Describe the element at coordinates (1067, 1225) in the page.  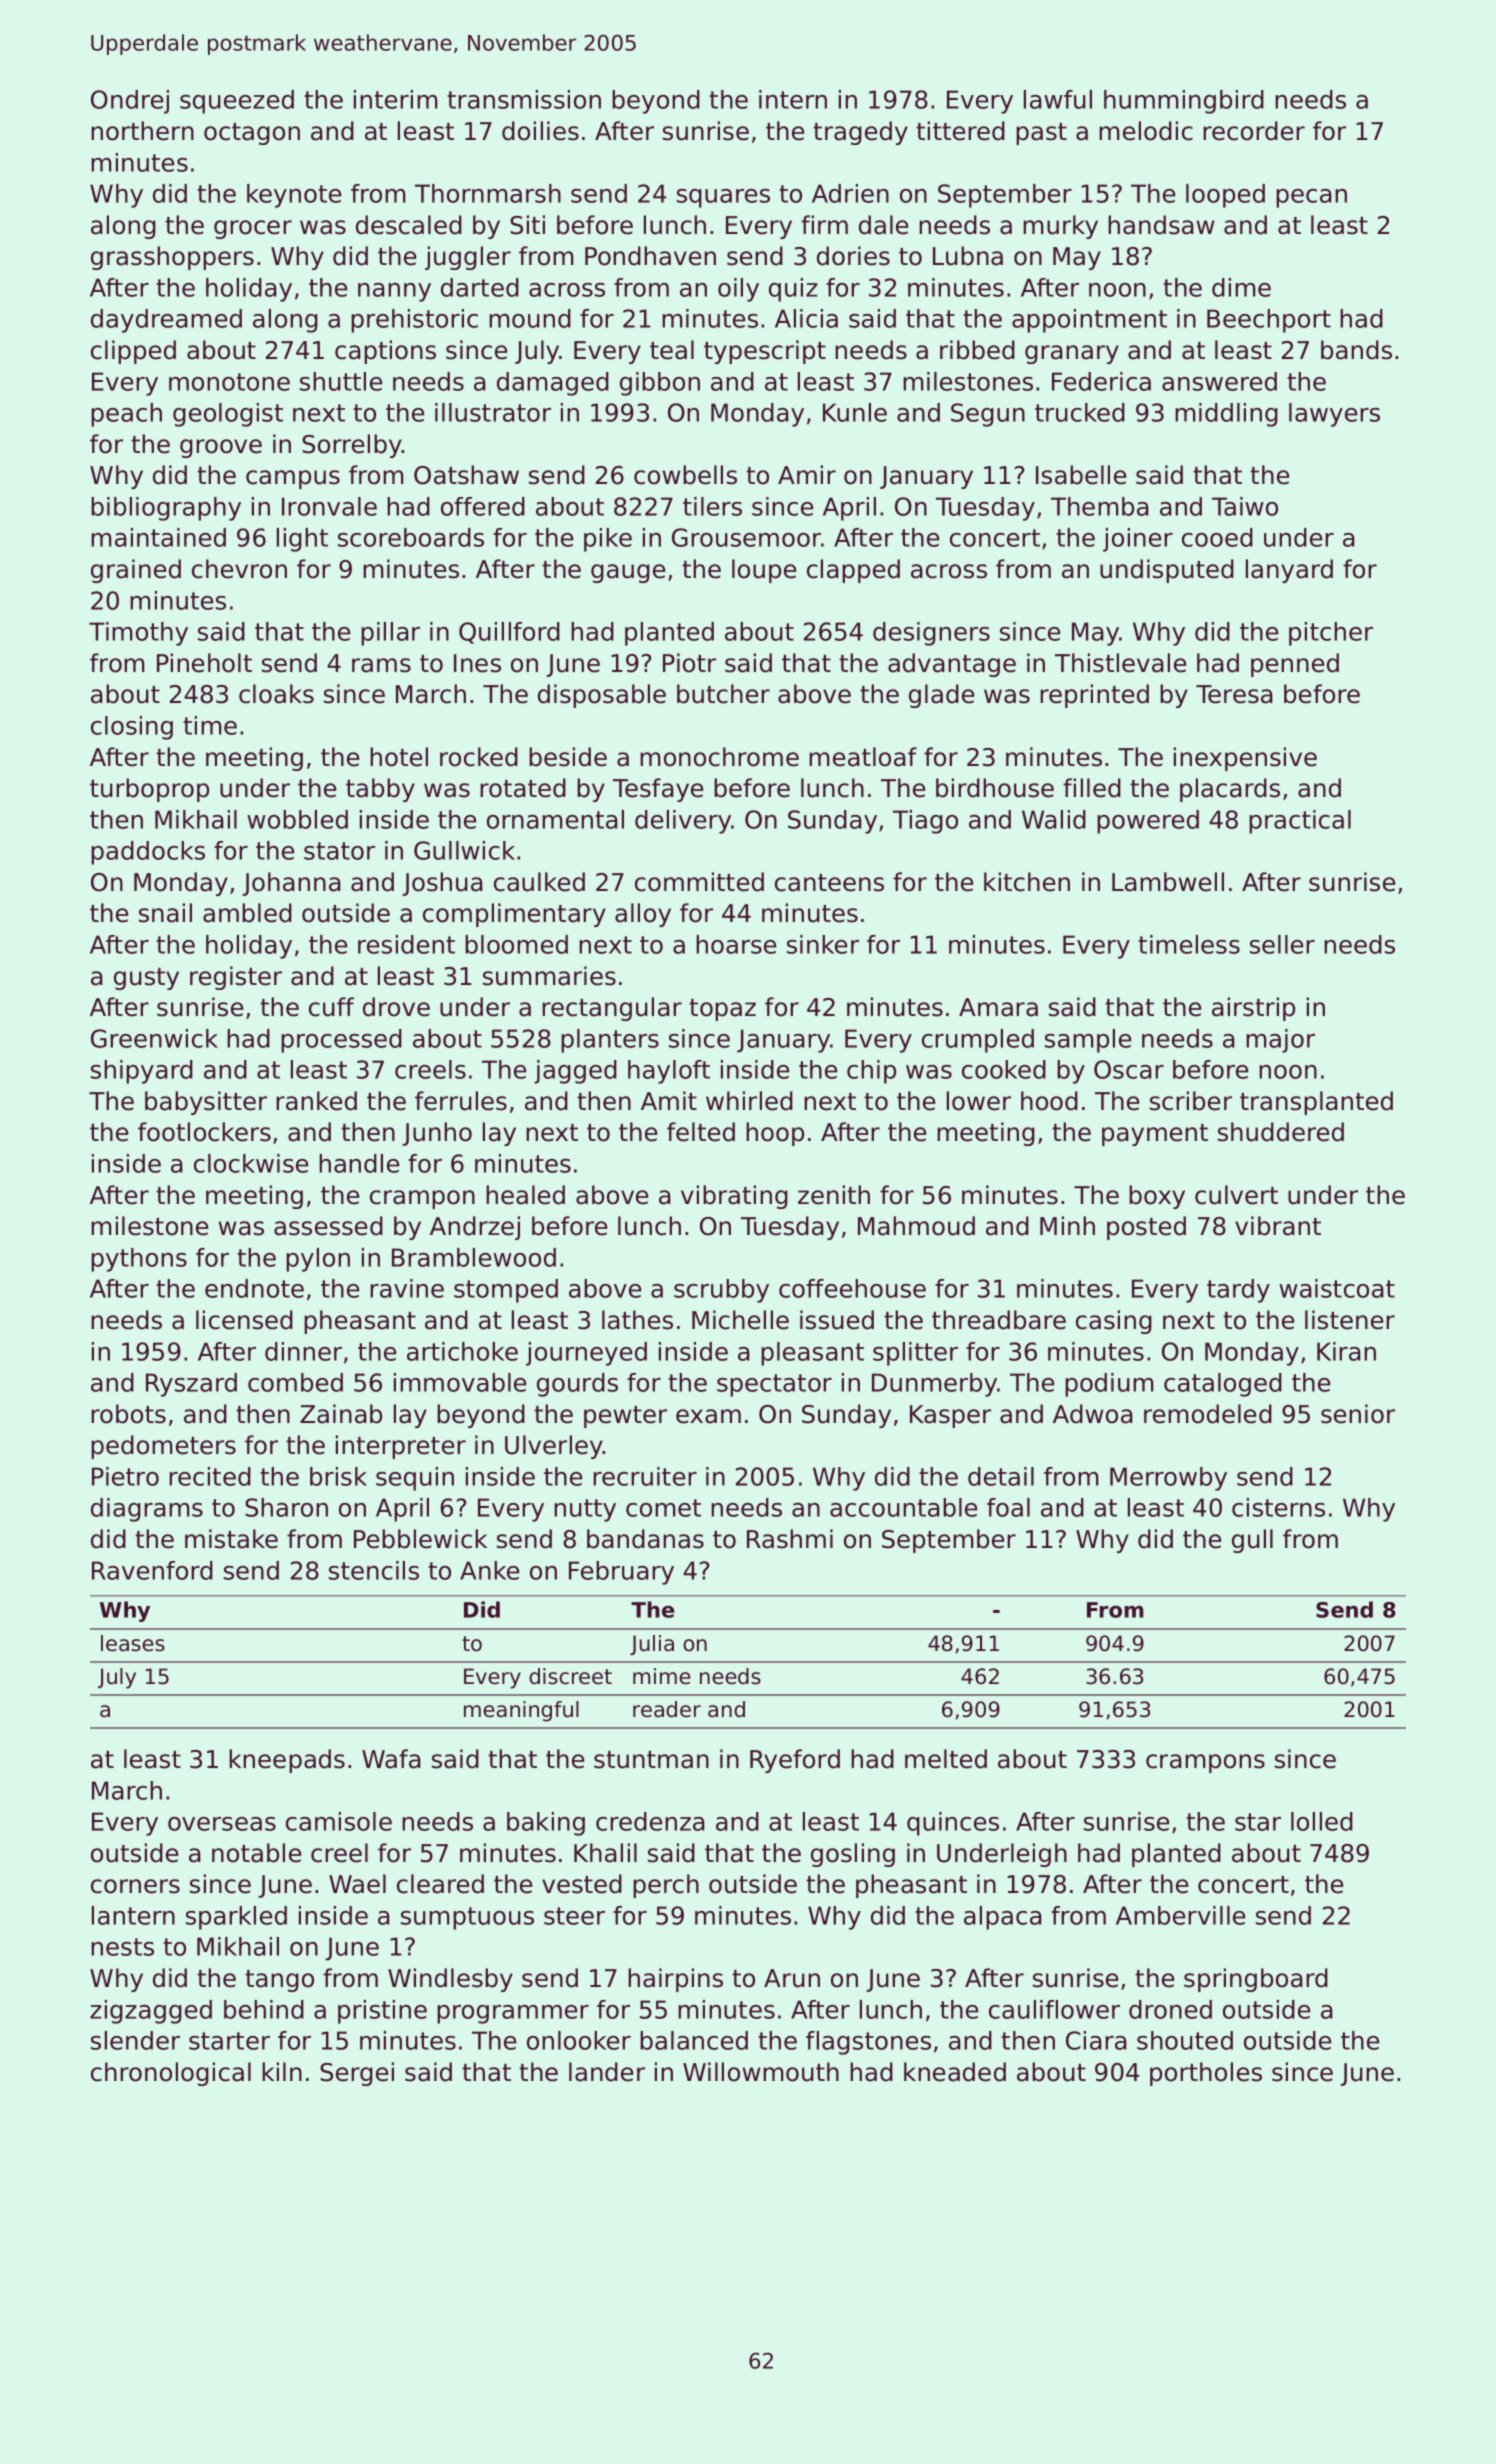
I see `Minh` at that location.
